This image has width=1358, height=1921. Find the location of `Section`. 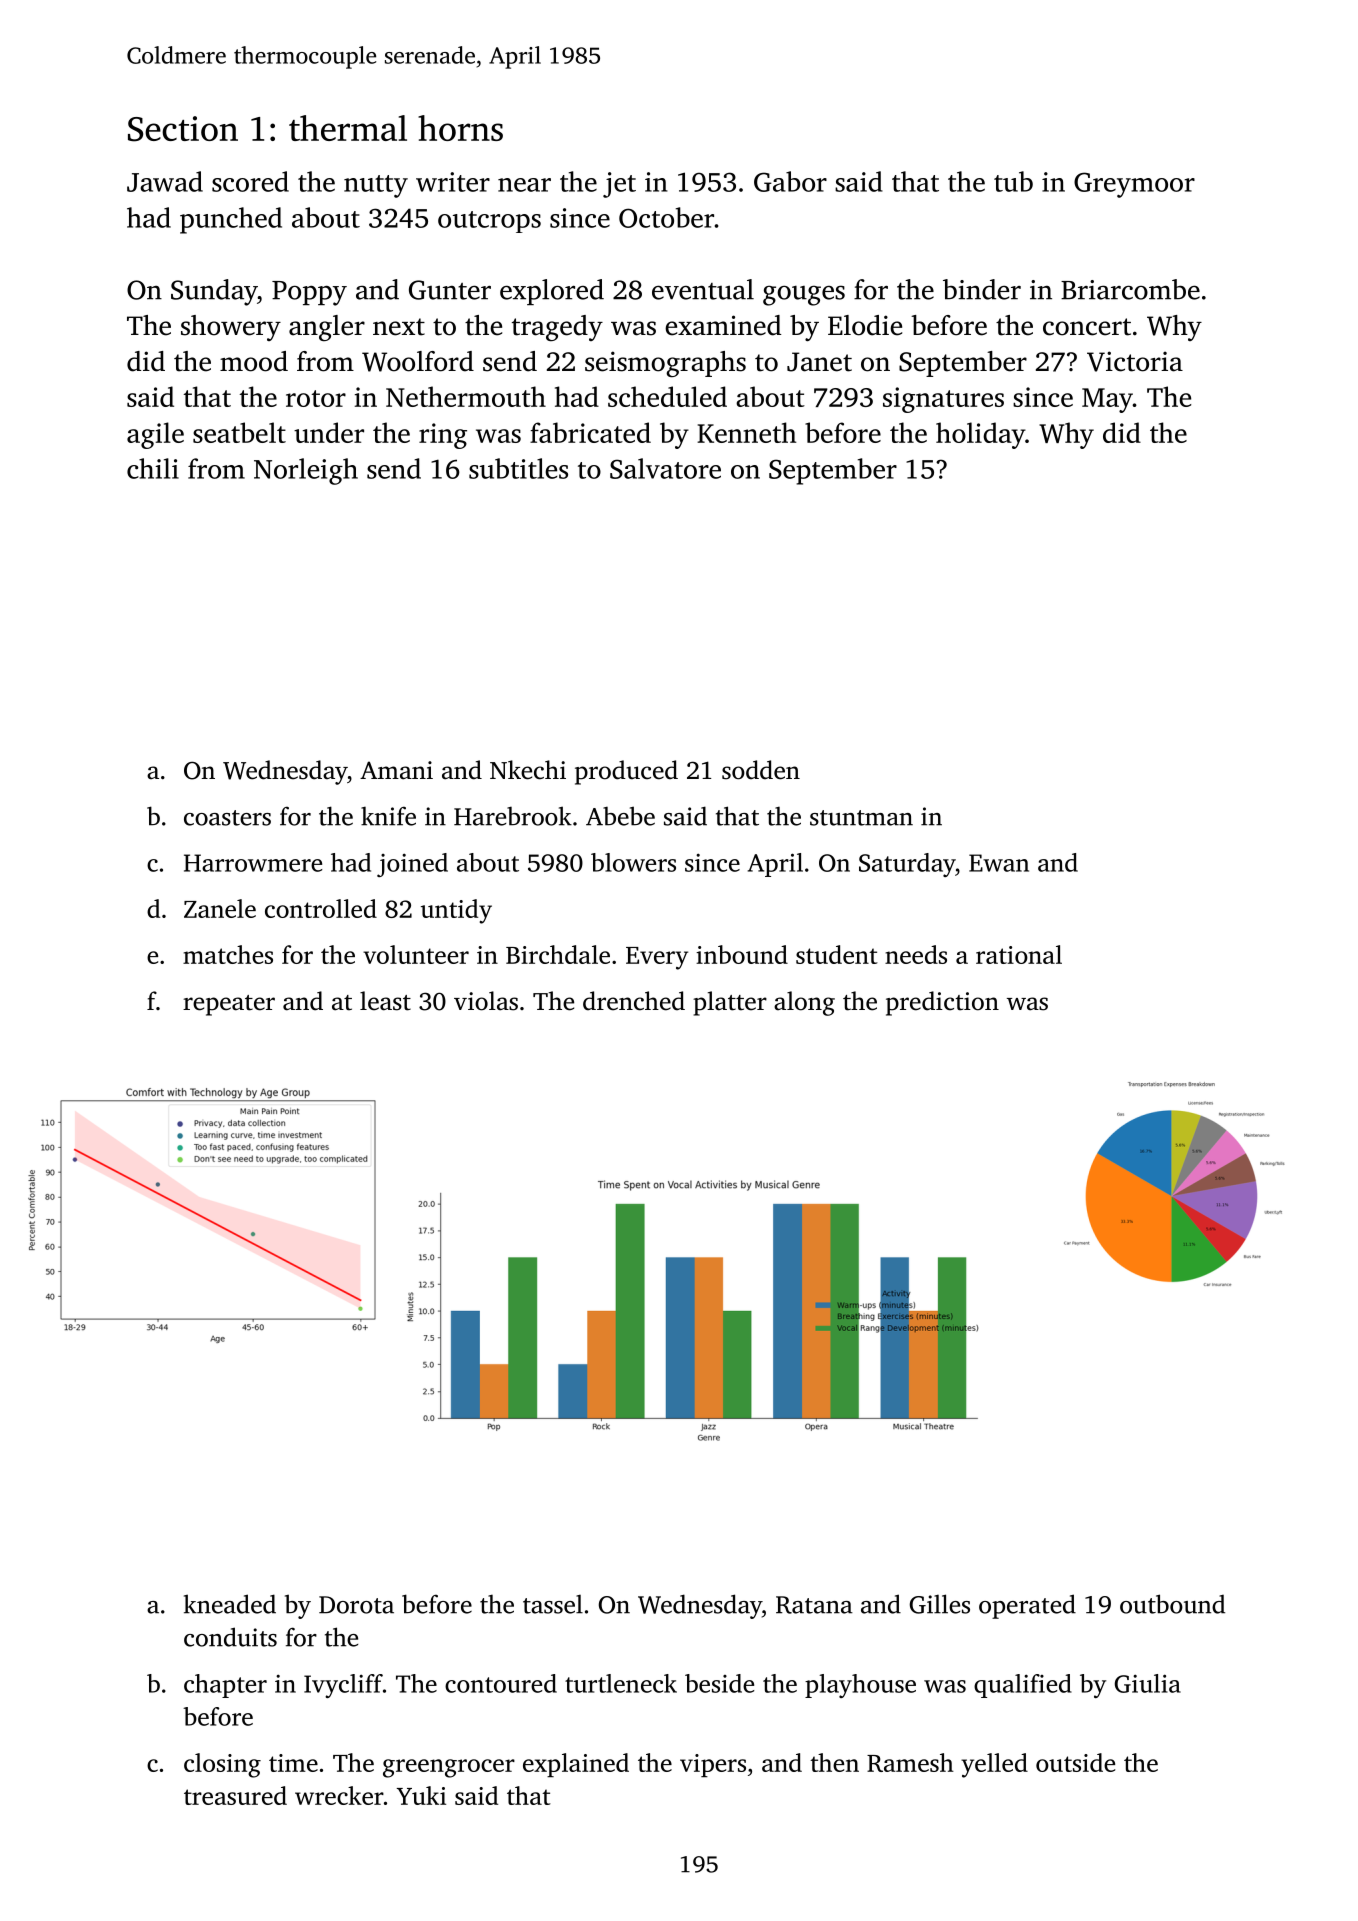

Section is located at coordinates (183, 129).
